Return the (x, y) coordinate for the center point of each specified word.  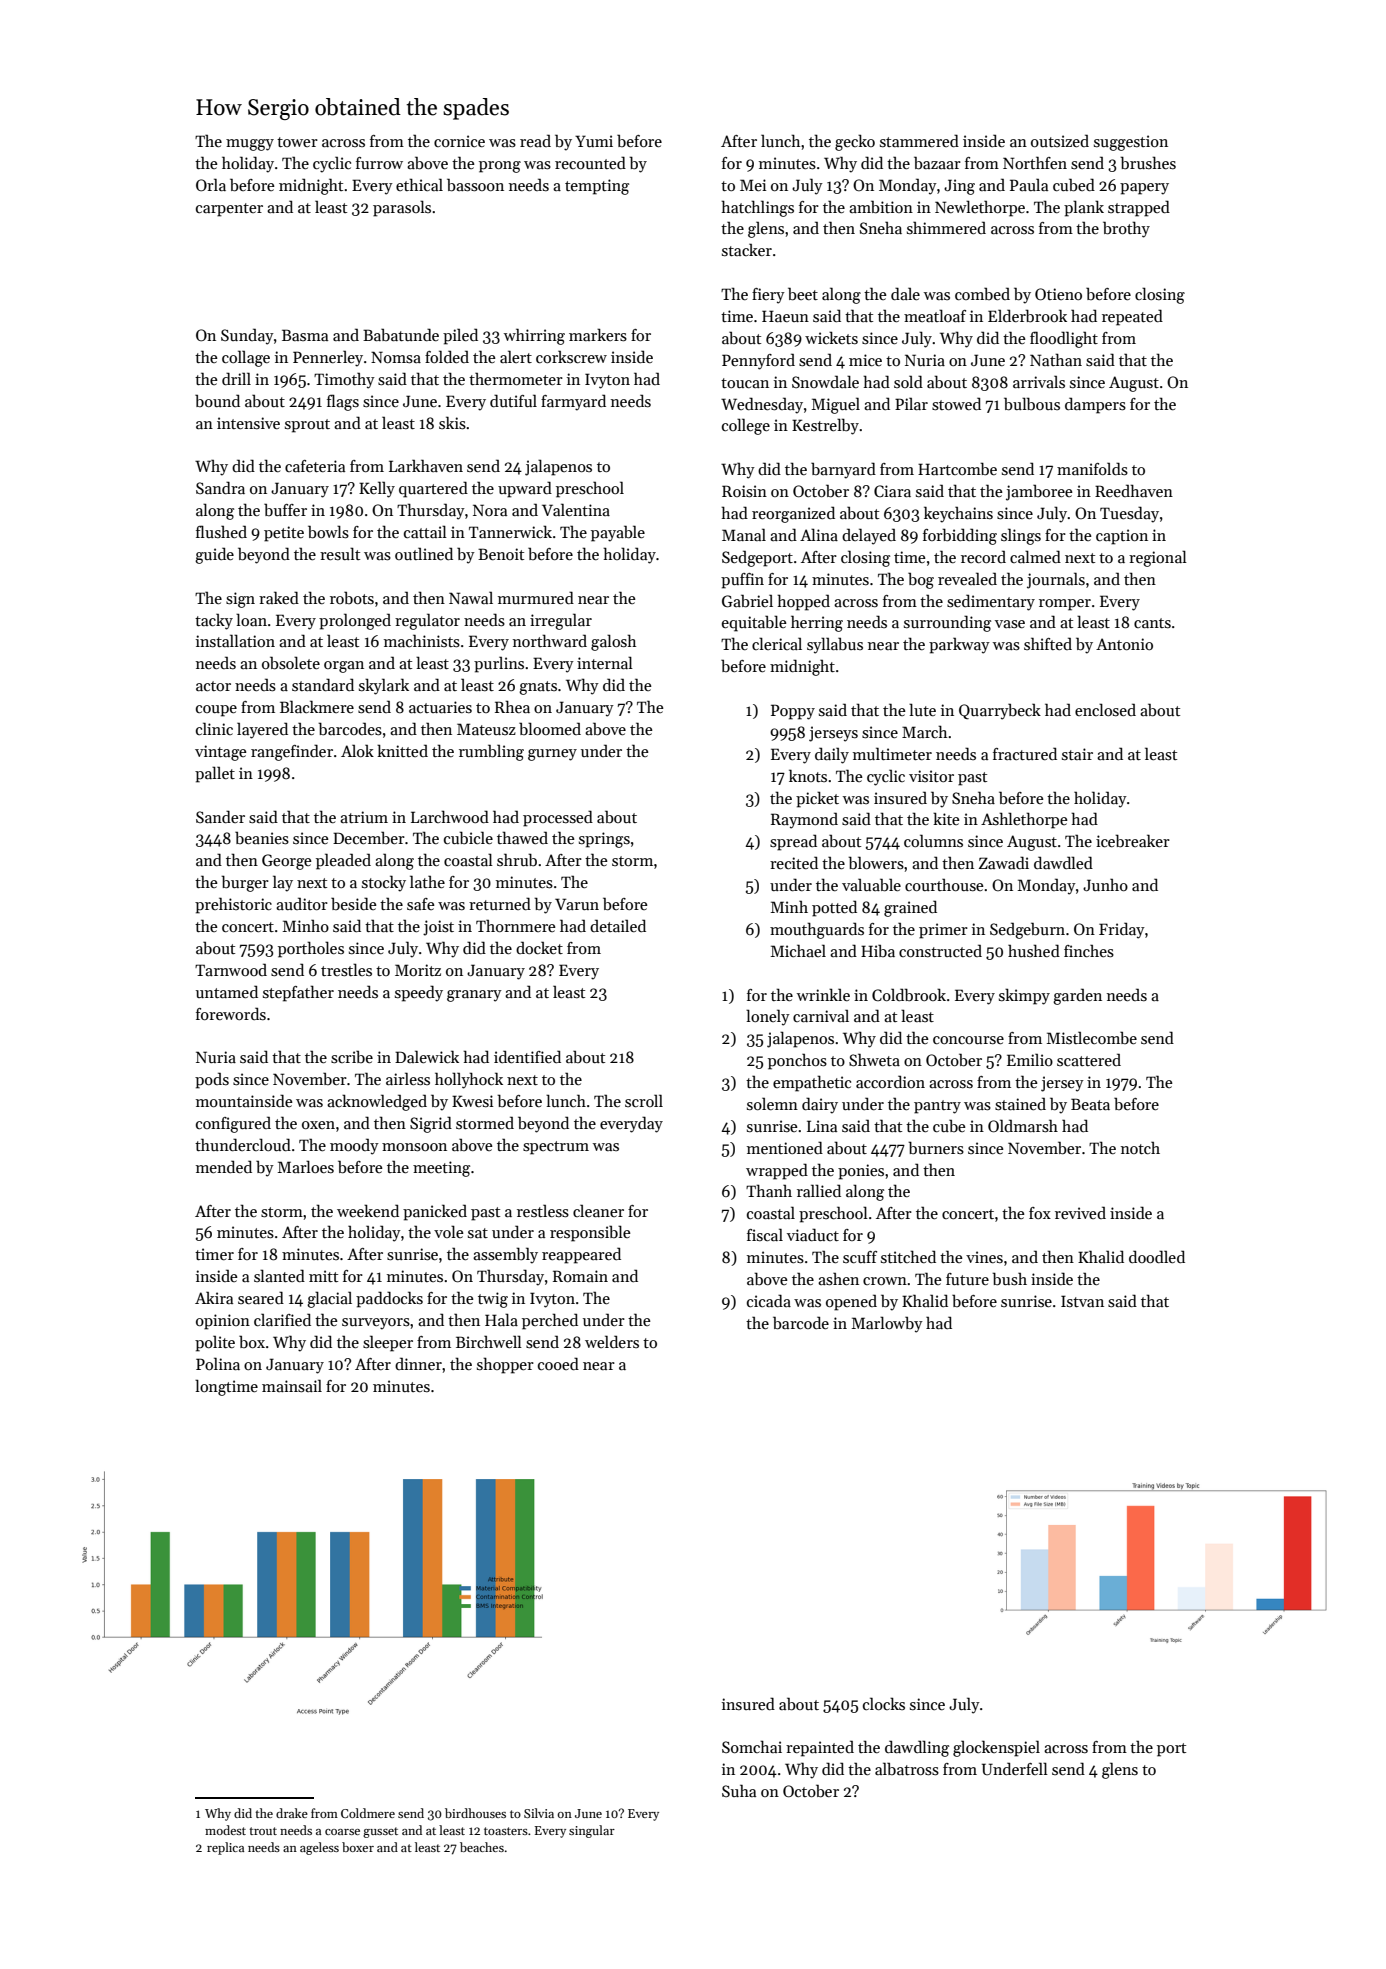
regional (1158, 558)
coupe (216, 711)
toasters (506, 1831)
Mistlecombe (1092, 1037)
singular (592, 1831)
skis (452, 423)
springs (604, 840)
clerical (777, 643)
